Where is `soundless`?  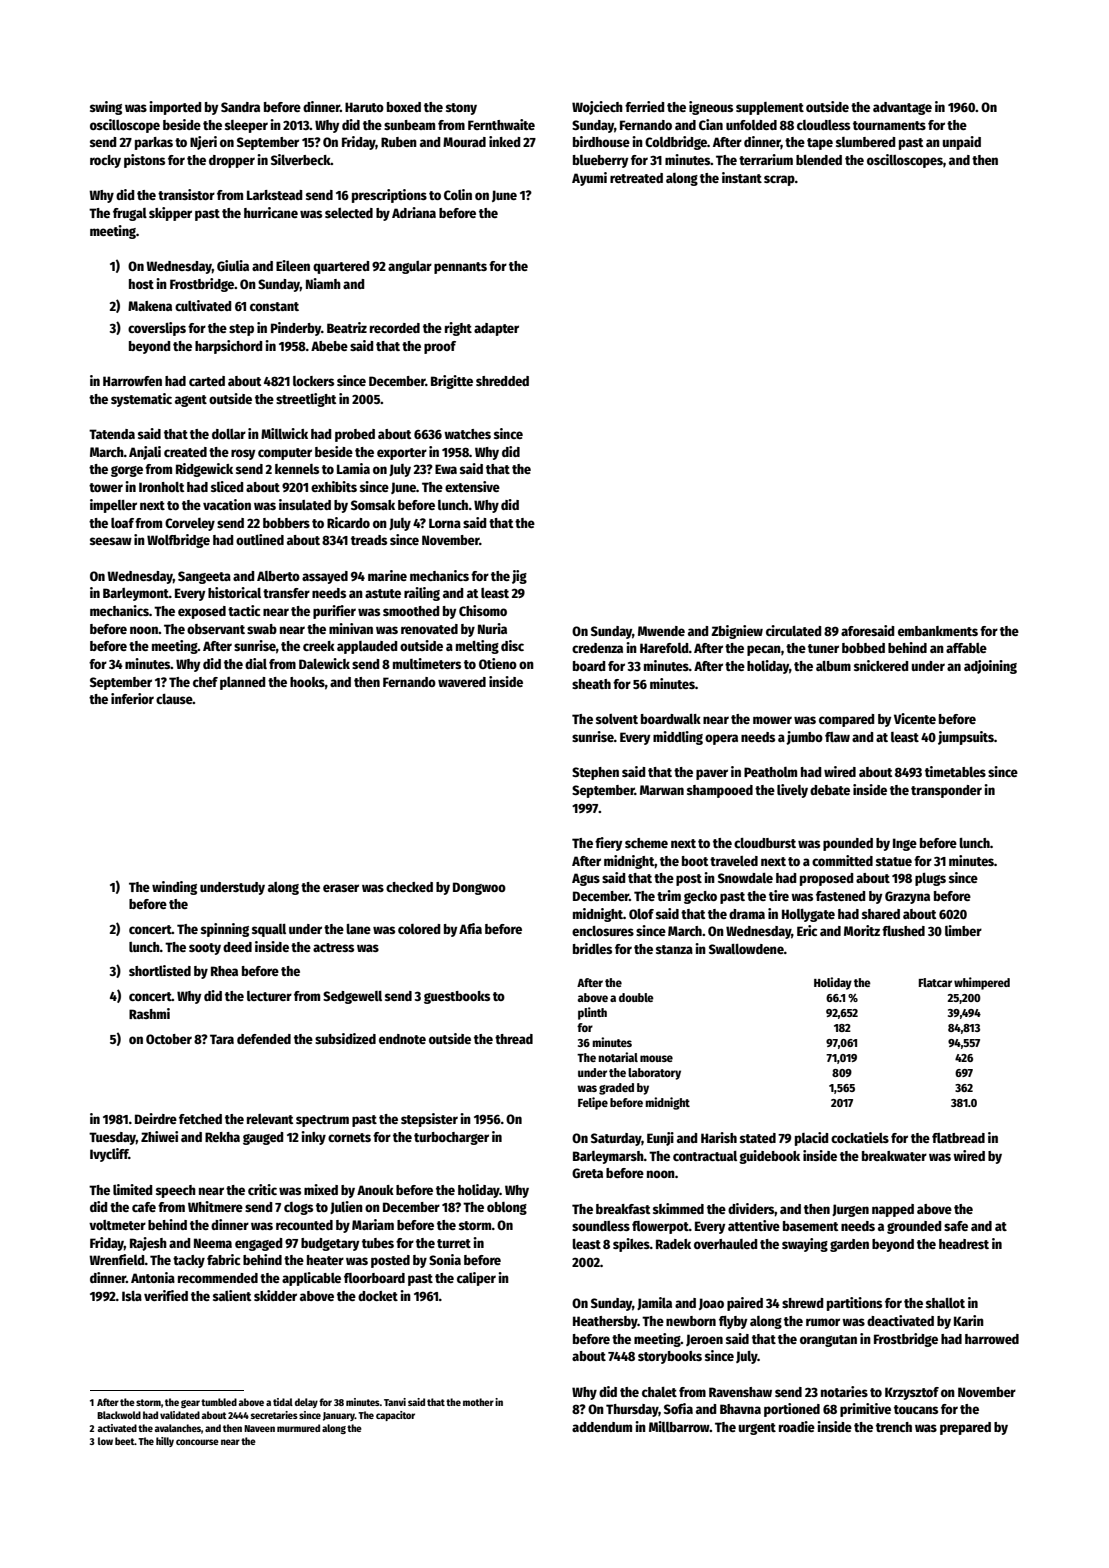 soundless is located at coordinates (601, 1226).
